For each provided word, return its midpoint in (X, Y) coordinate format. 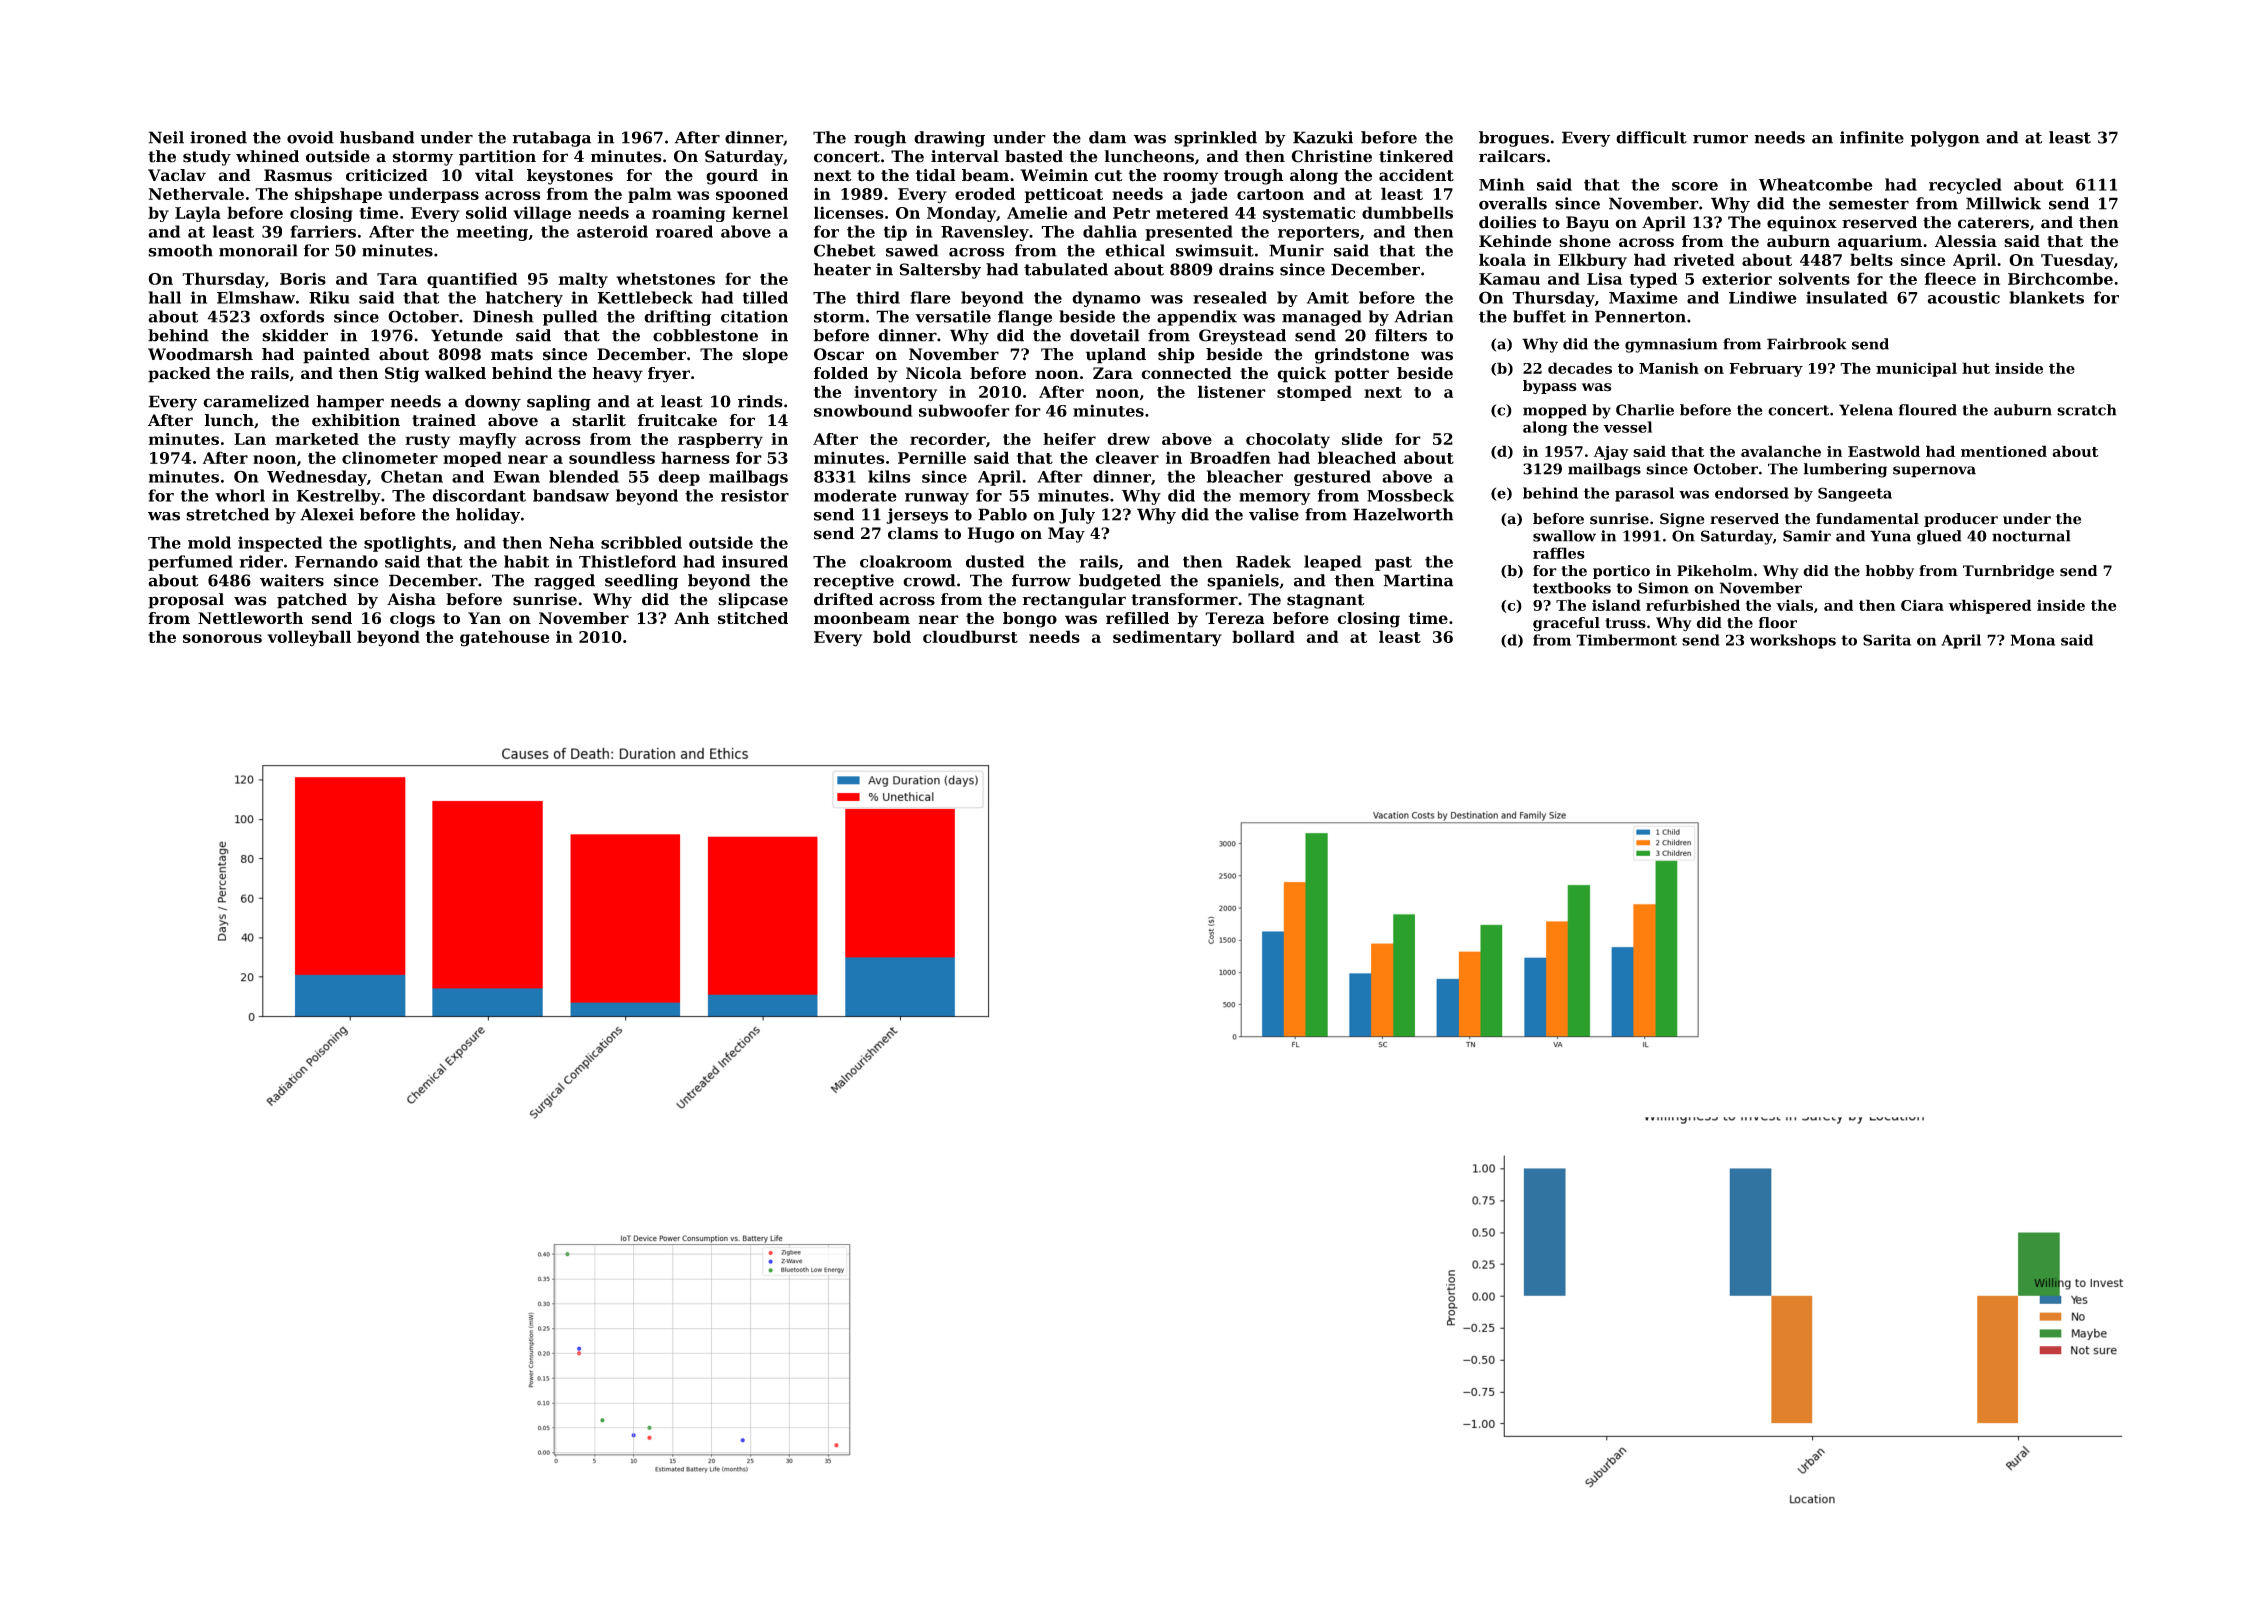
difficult (1651, 137)
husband (377, 137)
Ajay (1611, 453)
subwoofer (964, 410)
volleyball (309, 638)
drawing (949, 139)
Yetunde (467, 335)
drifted (843, 599)
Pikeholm (1715, 571)
